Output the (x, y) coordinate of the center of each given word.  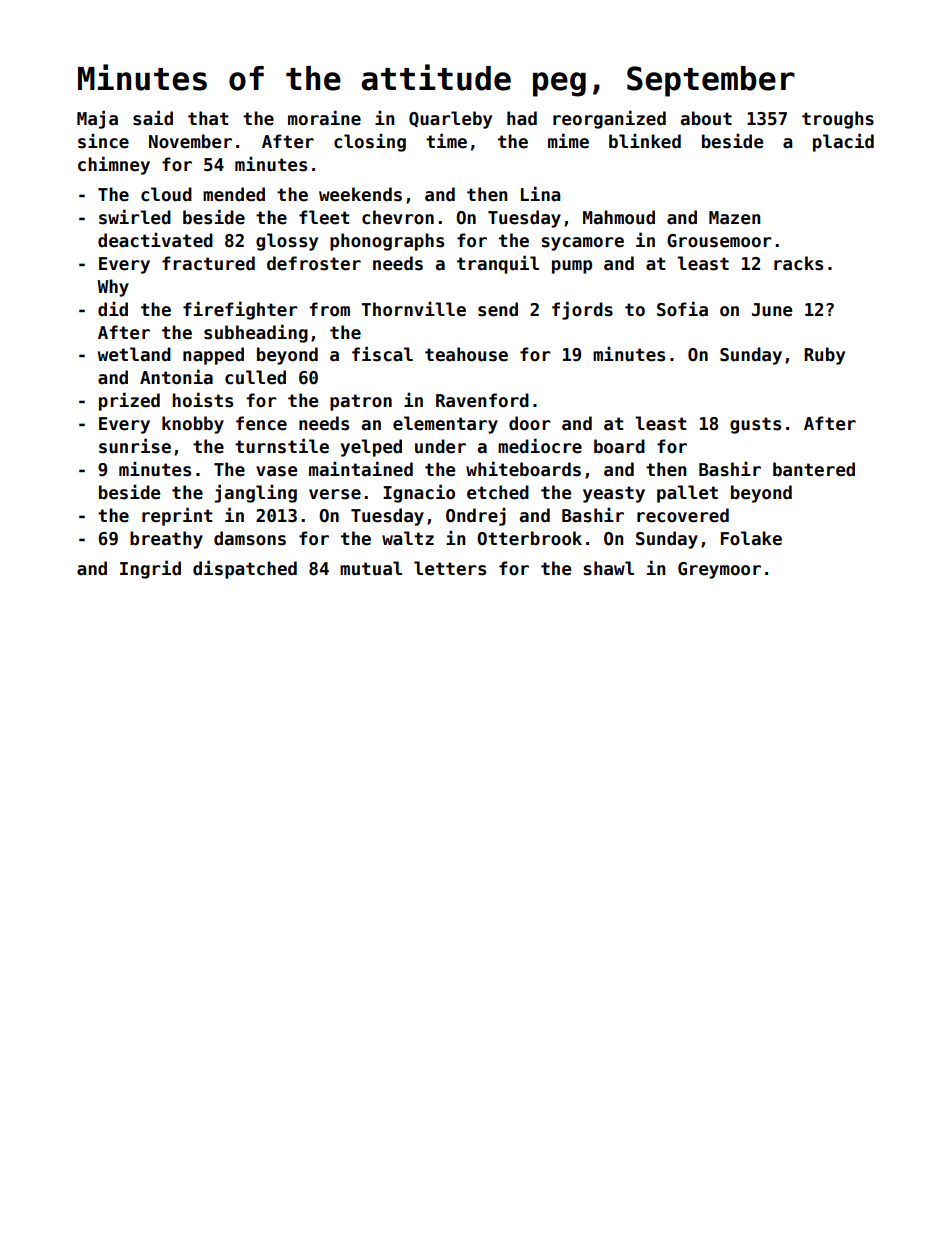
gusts (755, 425)
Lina (540, 194)
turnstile (282, 446)
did (113, 309)
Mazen (734, 218)
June (772, 310)
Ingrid (150, 569)
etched (498, 492)
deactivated (155, 240)
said (153, 118)
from (329, 309)
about (706, 118)
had (522, 118)
